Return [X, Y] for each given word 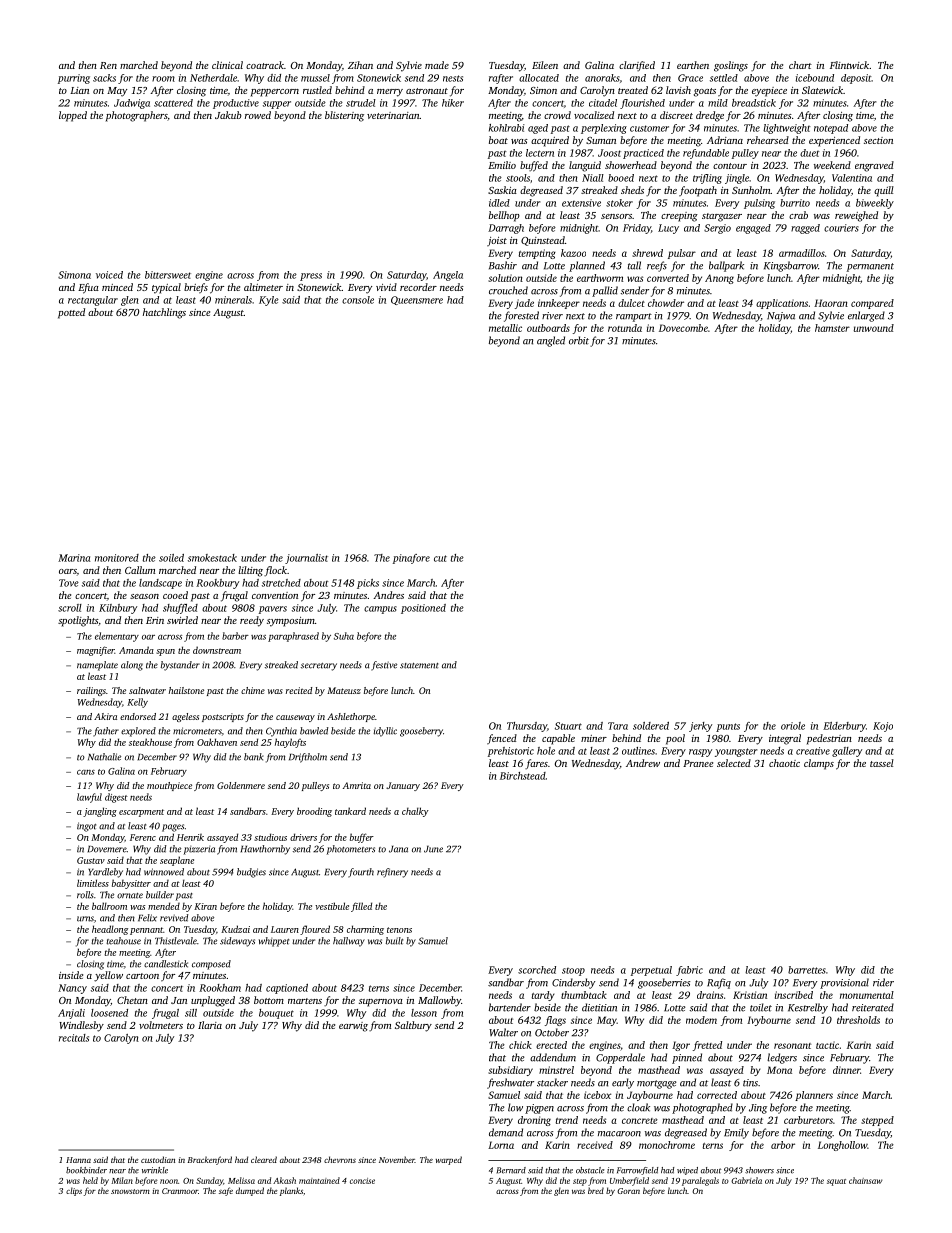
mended [164, 906]
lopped [73, 116]
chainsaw [865, 1180]
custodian [158, 1159]
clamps [819, 764]
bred [596, 1190]
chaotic [784, 763]
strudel [361, 103]
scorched [537, 970]
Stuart [568, 726]
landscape [160, 584]
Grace [690, 78]
